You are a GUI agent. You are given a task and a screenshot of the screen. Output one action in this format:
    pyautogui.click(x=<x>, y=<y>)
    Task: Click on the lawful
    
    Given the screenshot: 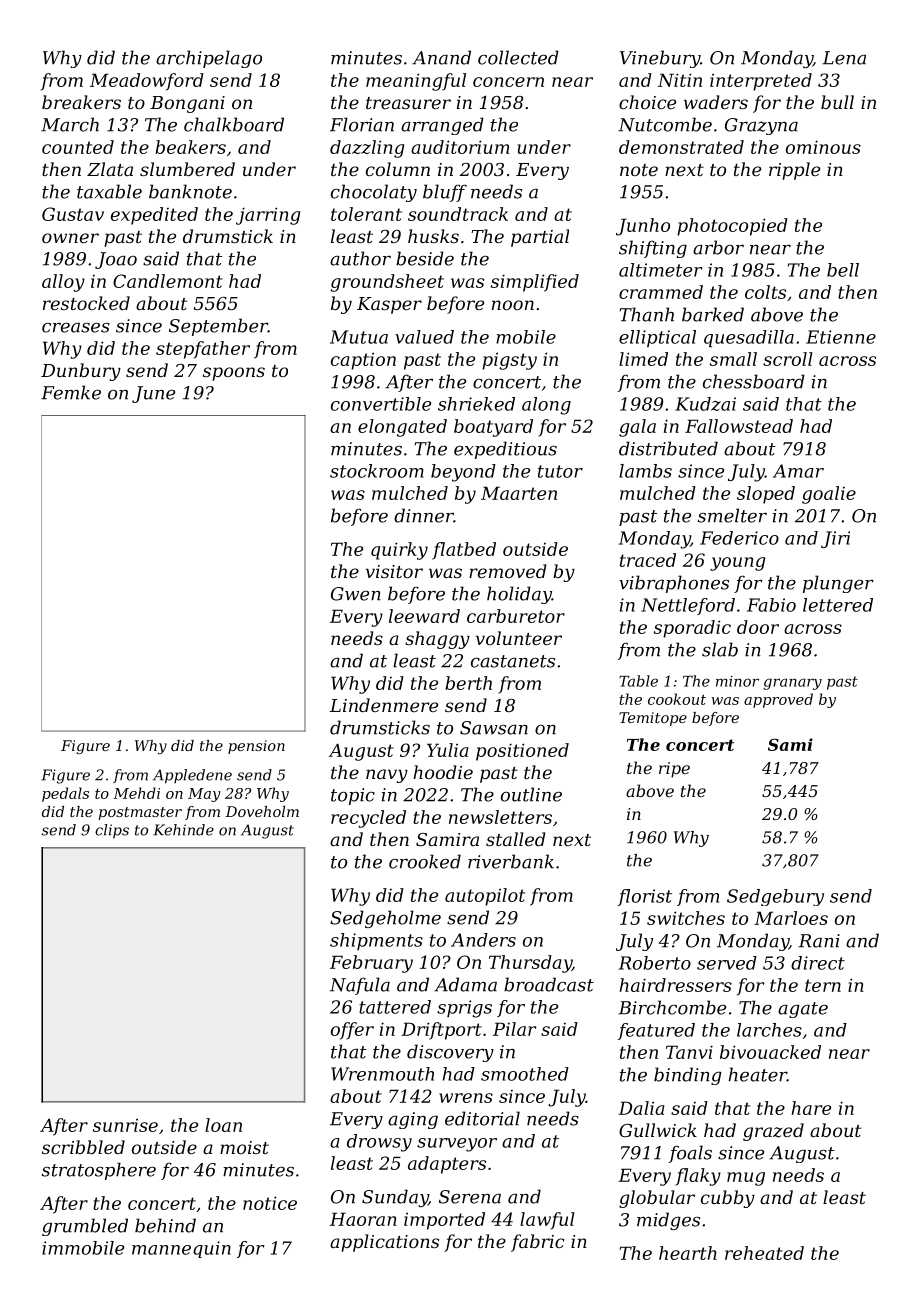 What is the action you would take?
    pyautogui.click(x=547, y=1221)
